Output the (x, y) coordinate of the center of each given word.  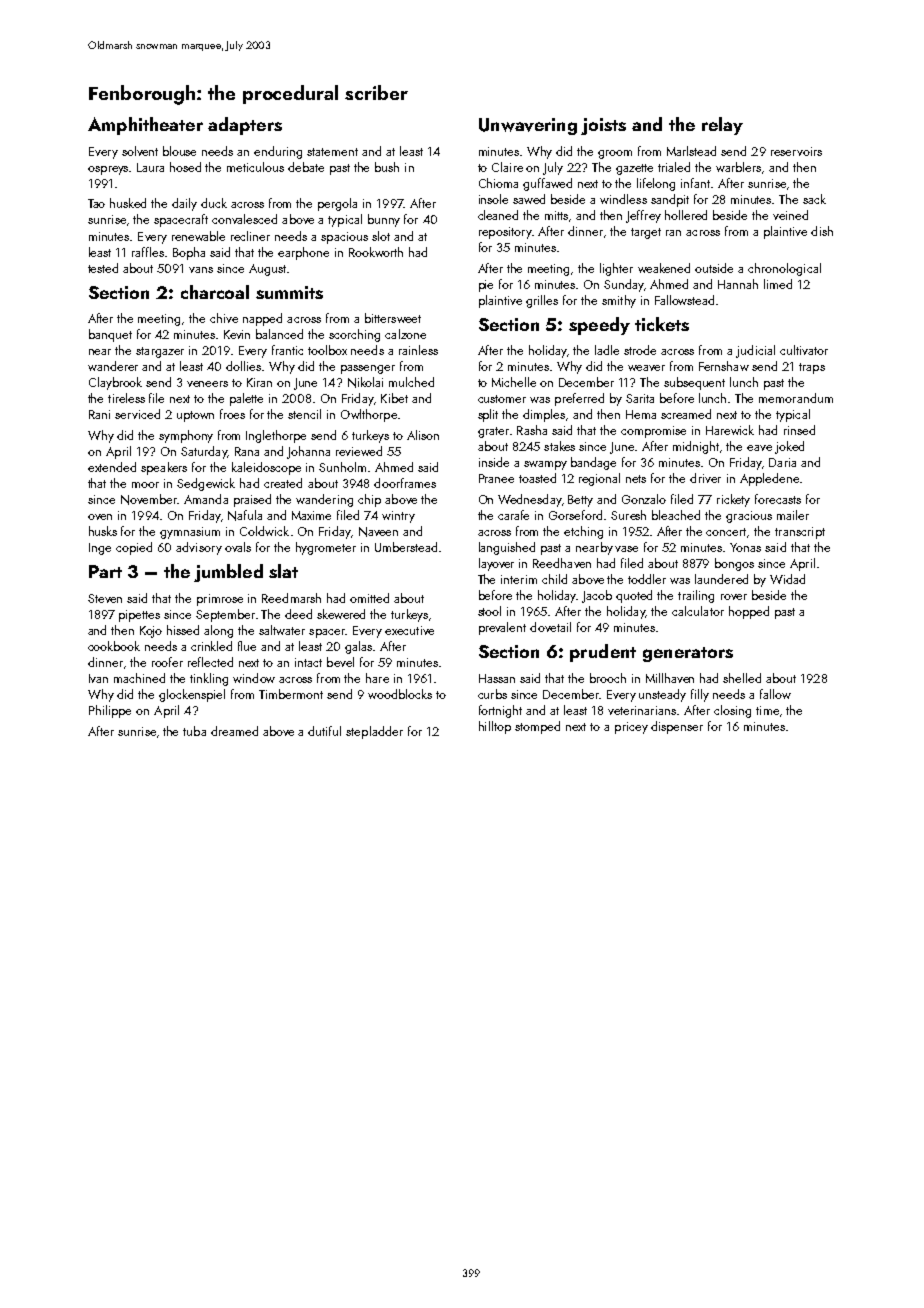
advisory (199, 548)
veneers (207, 384)
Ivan (98, 678)
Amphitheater (145, 126)
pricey (631, 728)
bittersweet (393, 318)
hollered (686, 215)
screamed (686, 414)
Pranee (496, 478)
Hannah (738, 284)
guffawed (547, 184)
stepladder (374, 732)
